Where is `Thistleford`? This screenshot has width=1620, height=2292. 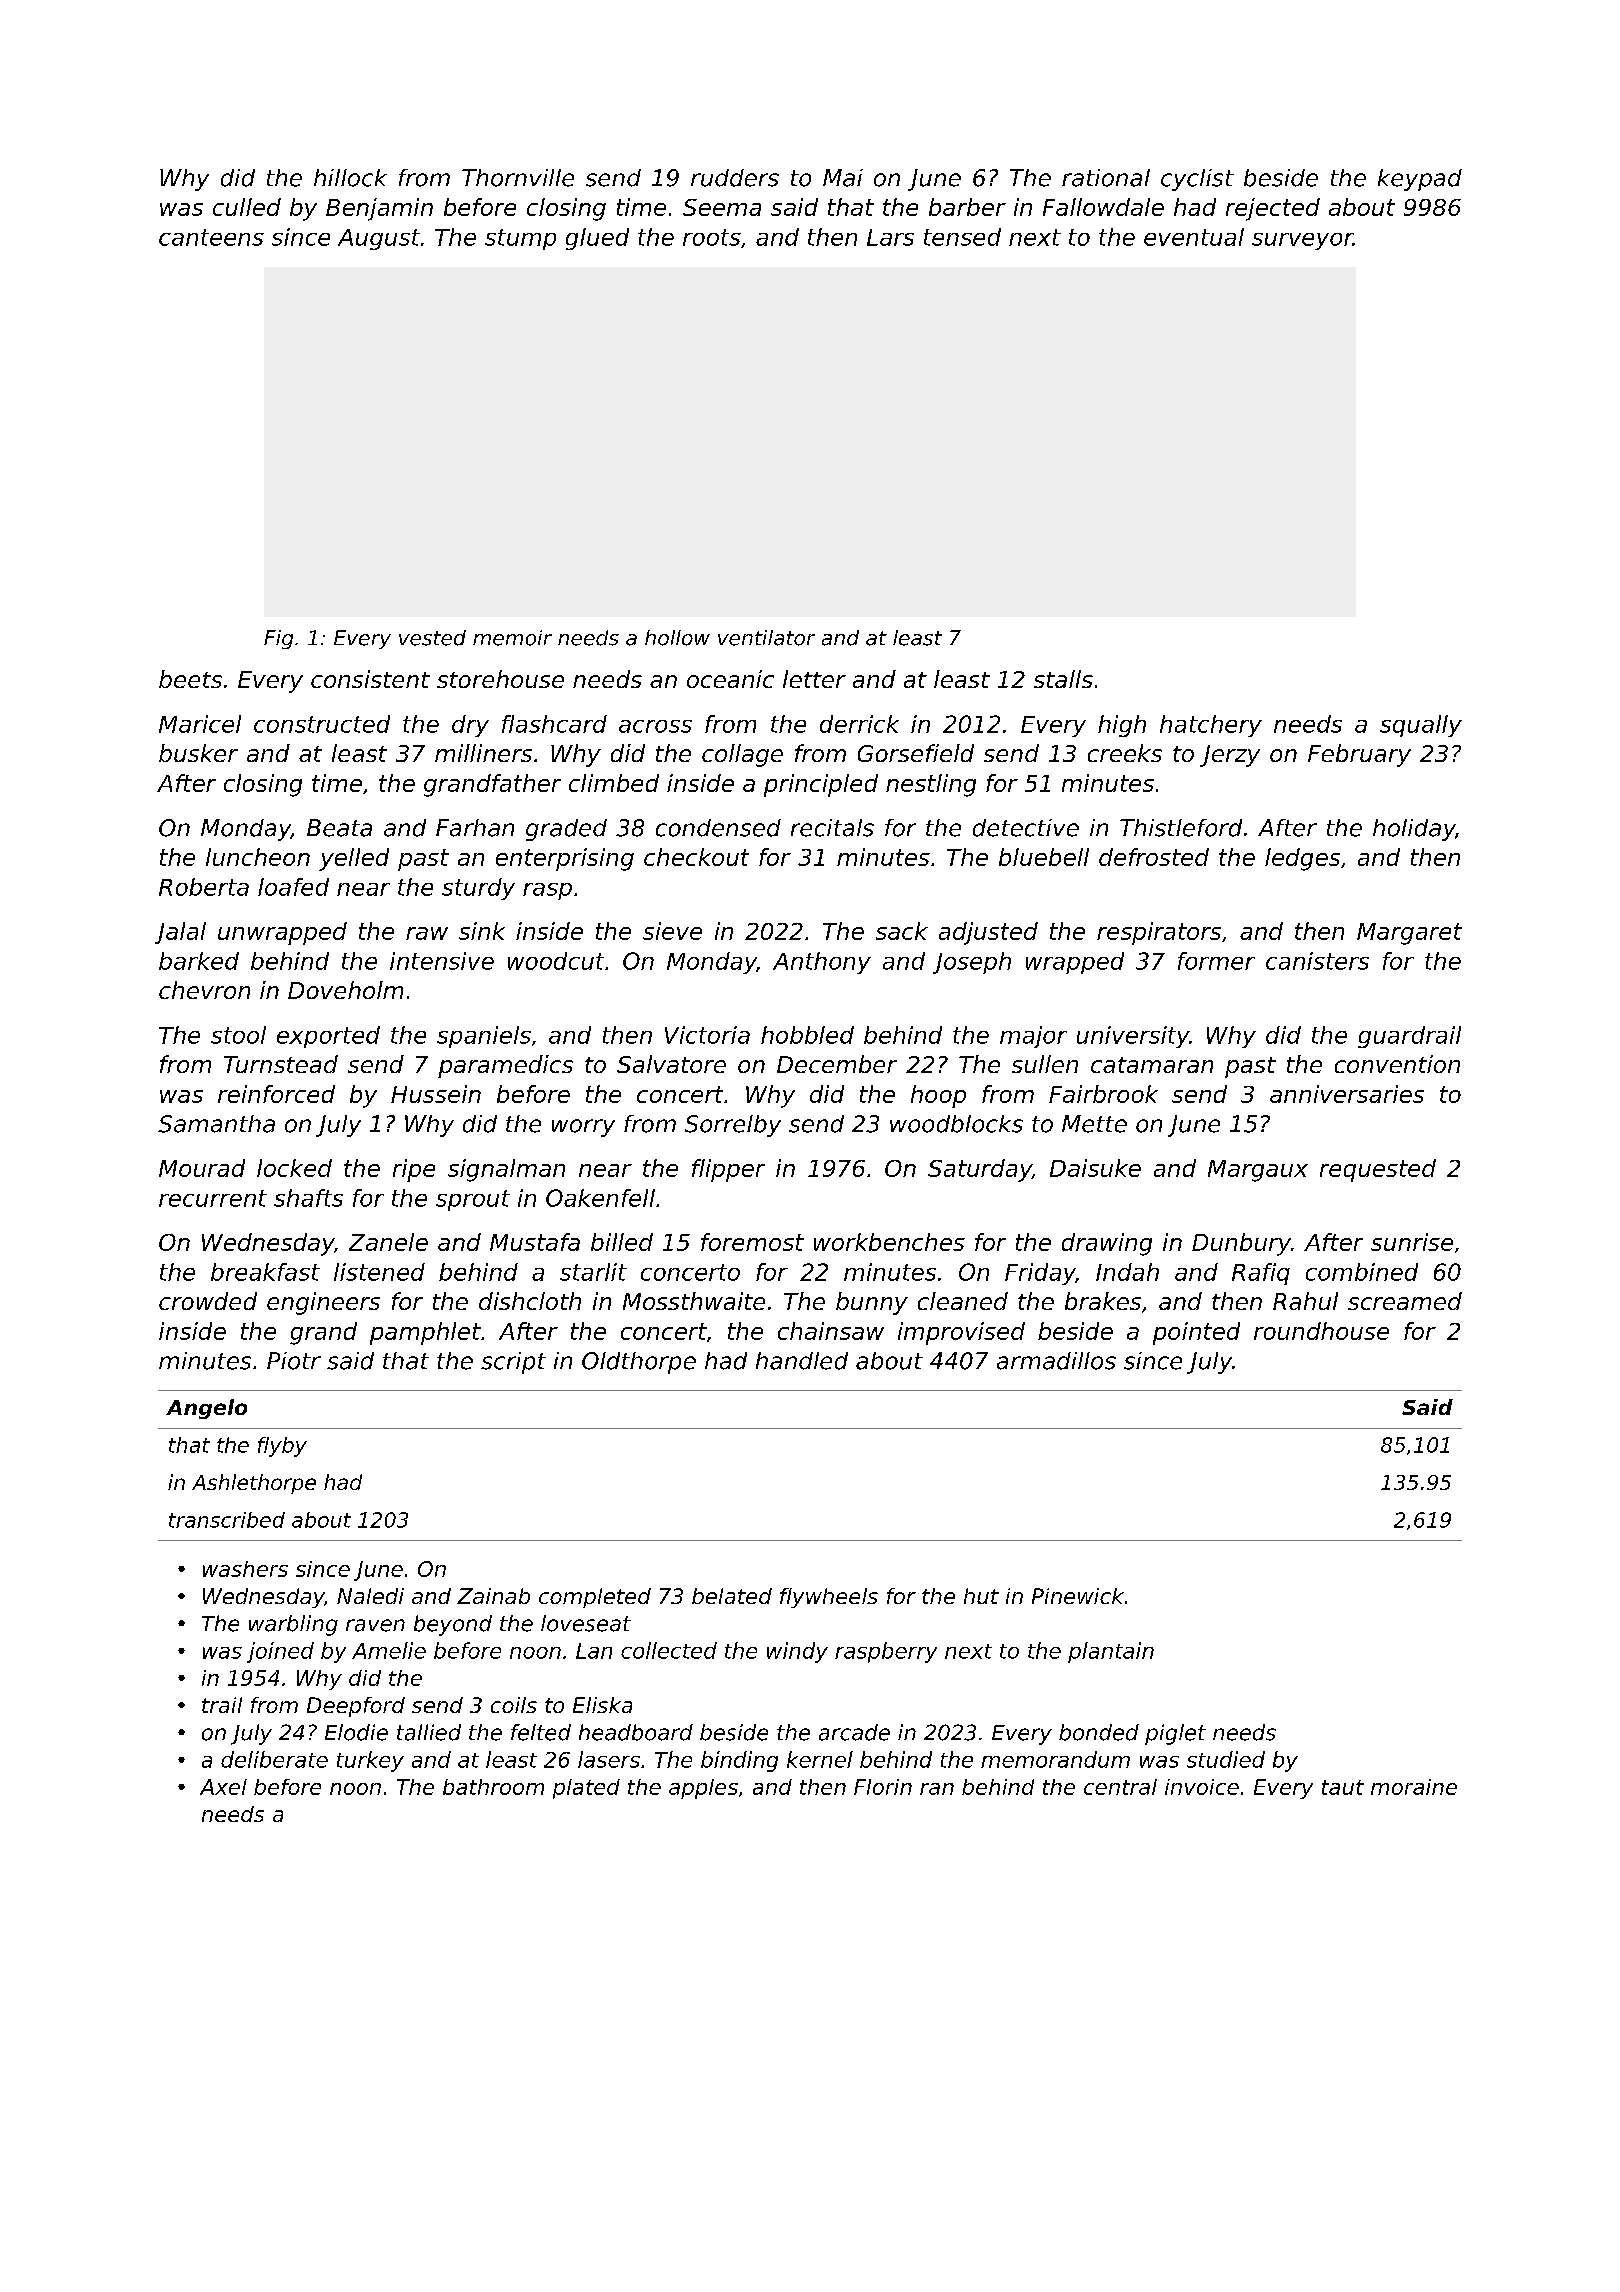 Thistleford is located at coordinates (1181, 828).
